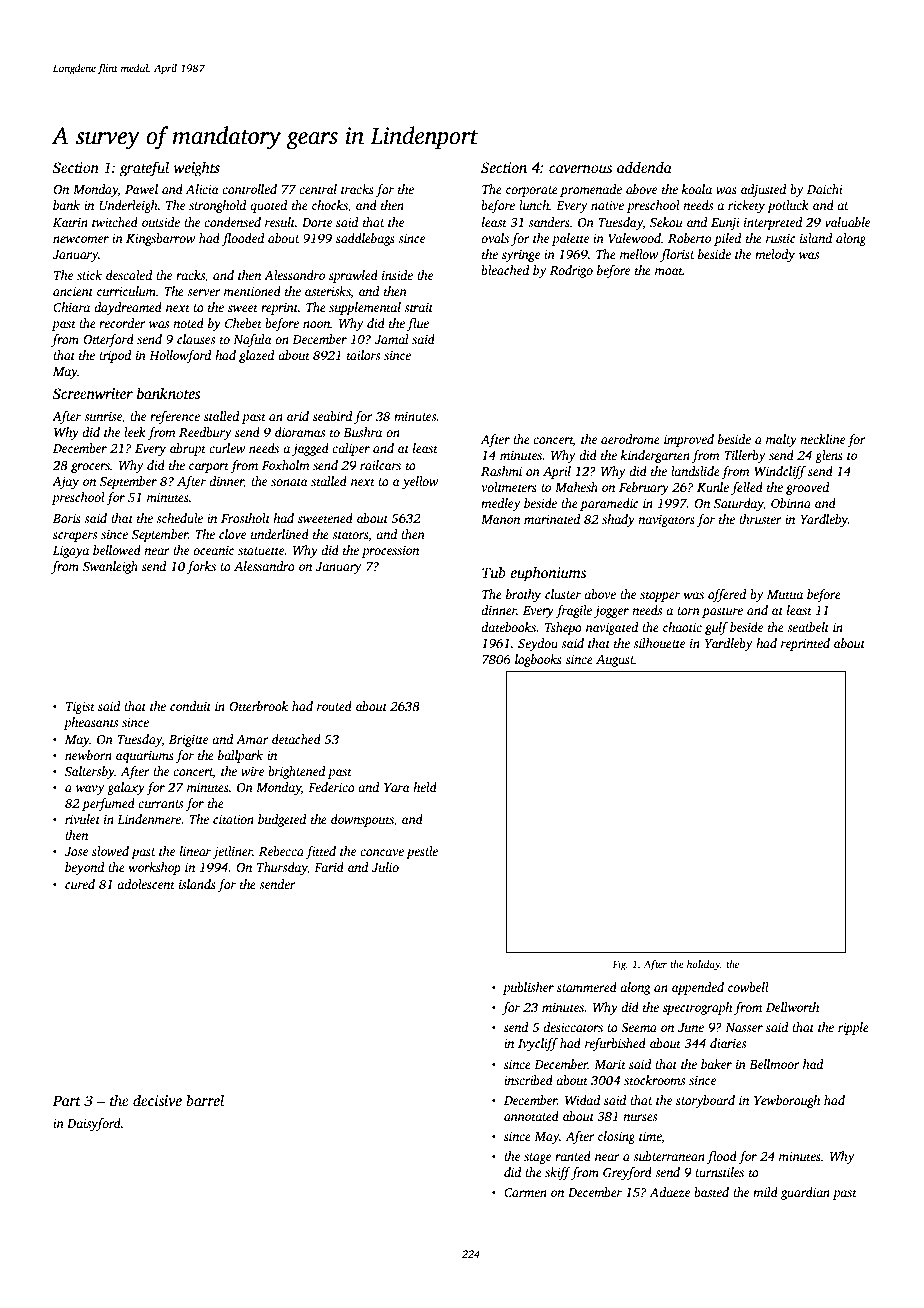 This screenshot has width=924, height=1308. I want to click on Daisyford, so click(94, 1124).
